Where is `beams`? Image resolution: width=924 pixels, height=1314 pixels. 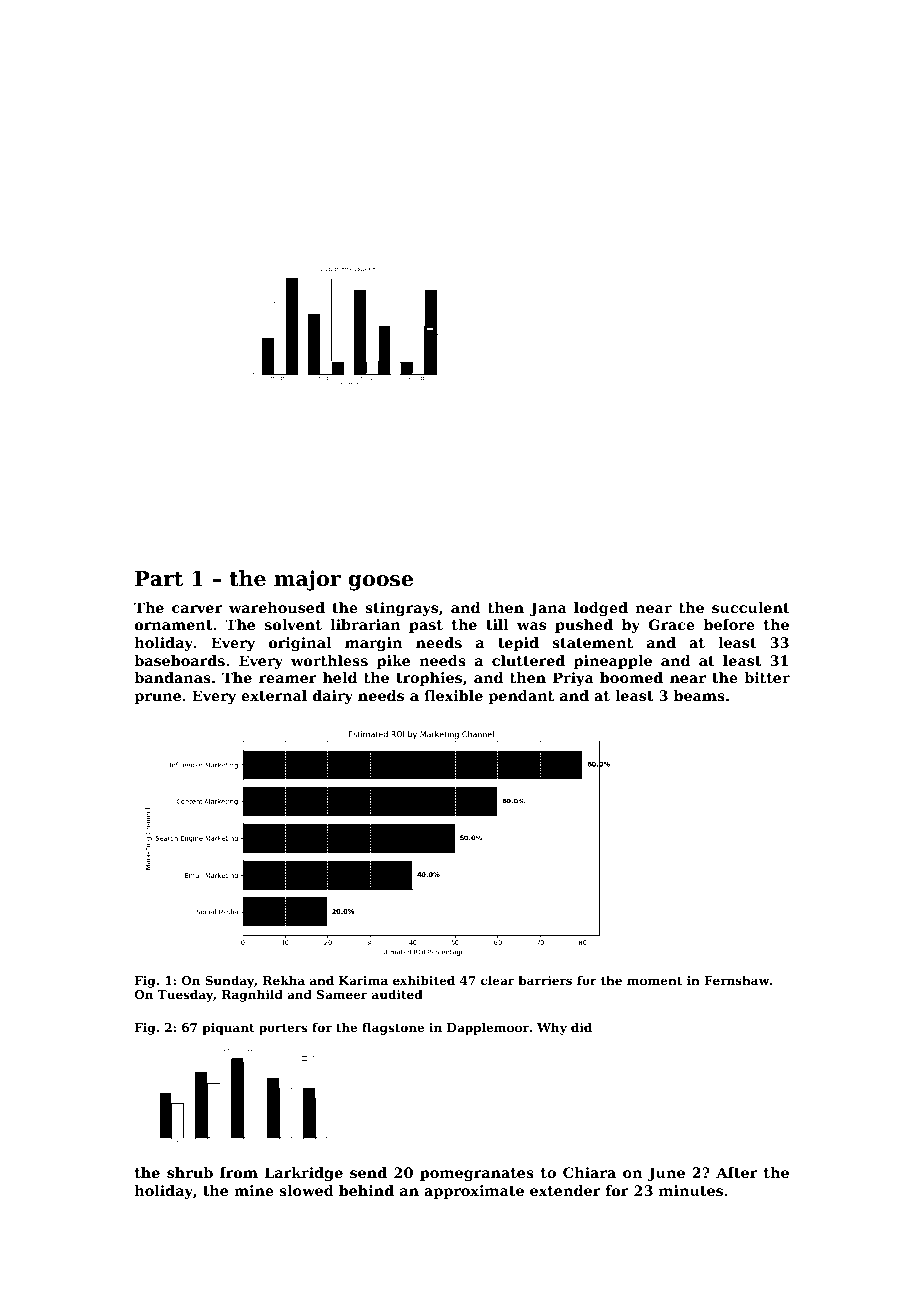
beams is located at coordinates (699, 695).
